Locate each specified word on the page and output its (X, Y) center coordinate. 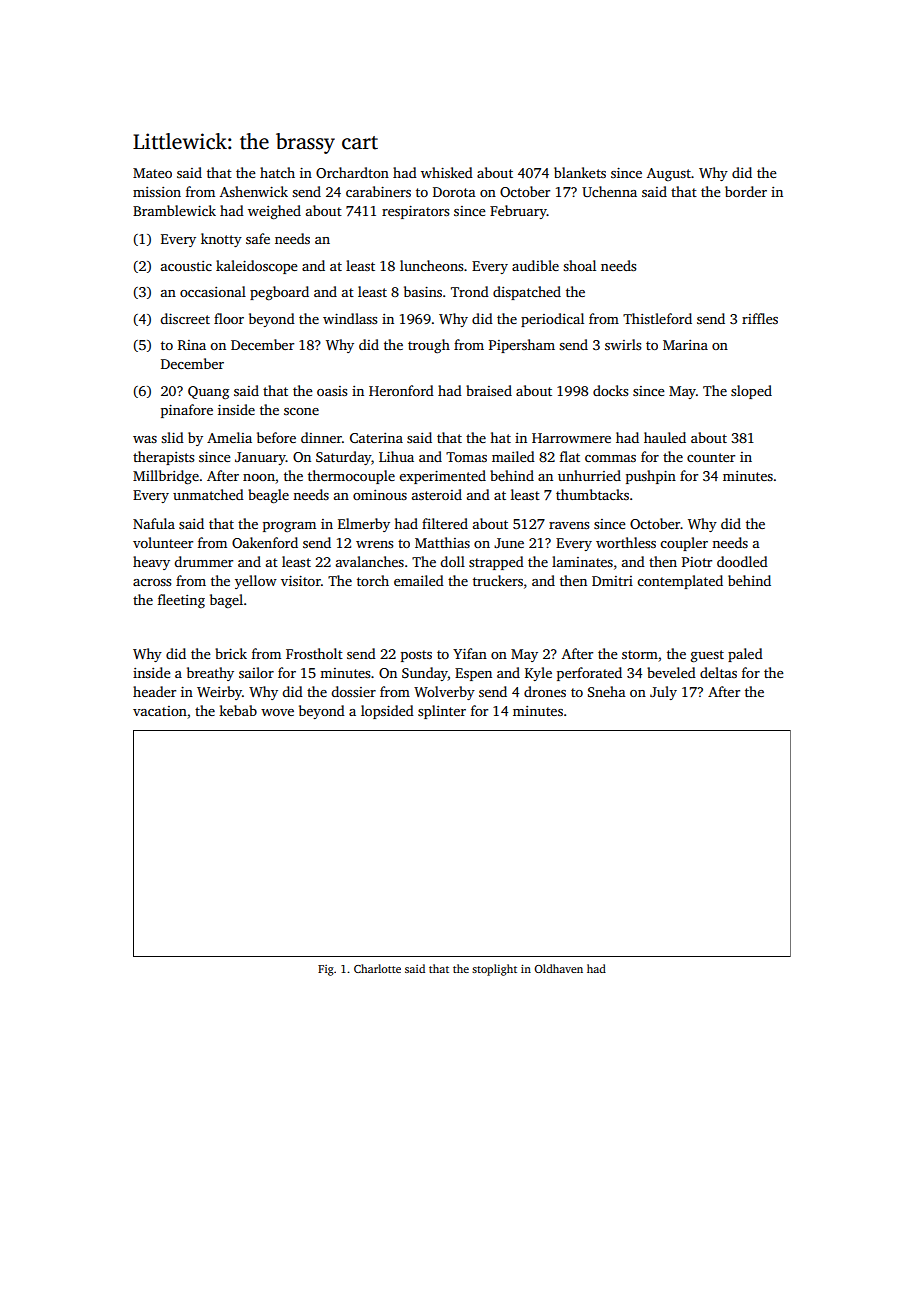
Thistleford (657, 318)
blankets (580, 172)
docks (610, 390)
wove (277, 712)
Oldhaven (558, 968)
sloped (751, 392)
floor (229, 318)
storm (640, 654)
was (145, 439)
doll (452, 561)
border (746, 191)
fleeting (181, 601)
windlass (350, 318)
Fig (326, 970)
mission (157, 192)
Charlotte (377, 968)
